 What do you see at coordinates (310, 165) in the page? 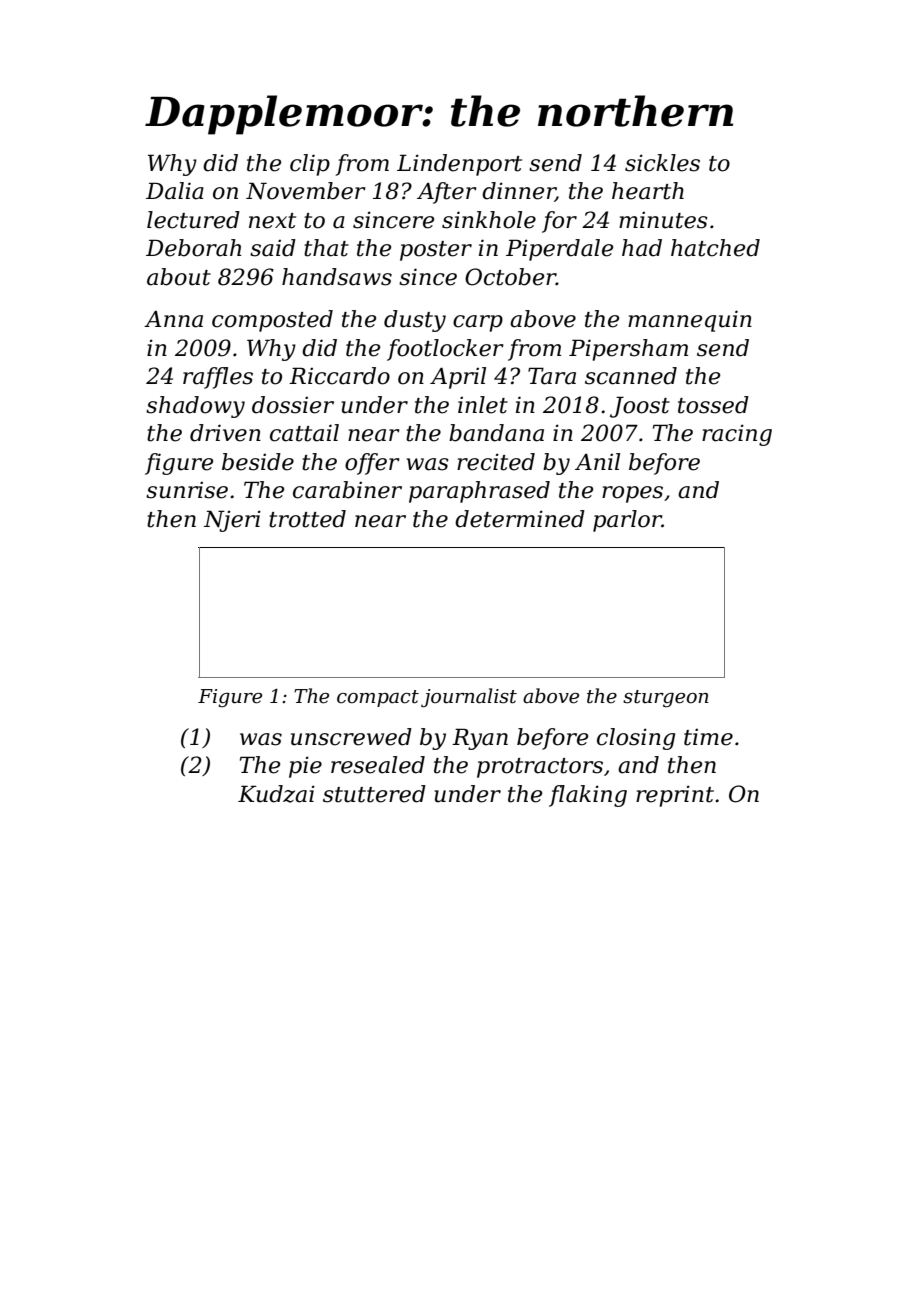
I see `clip` at bounding box center [310, 165].
